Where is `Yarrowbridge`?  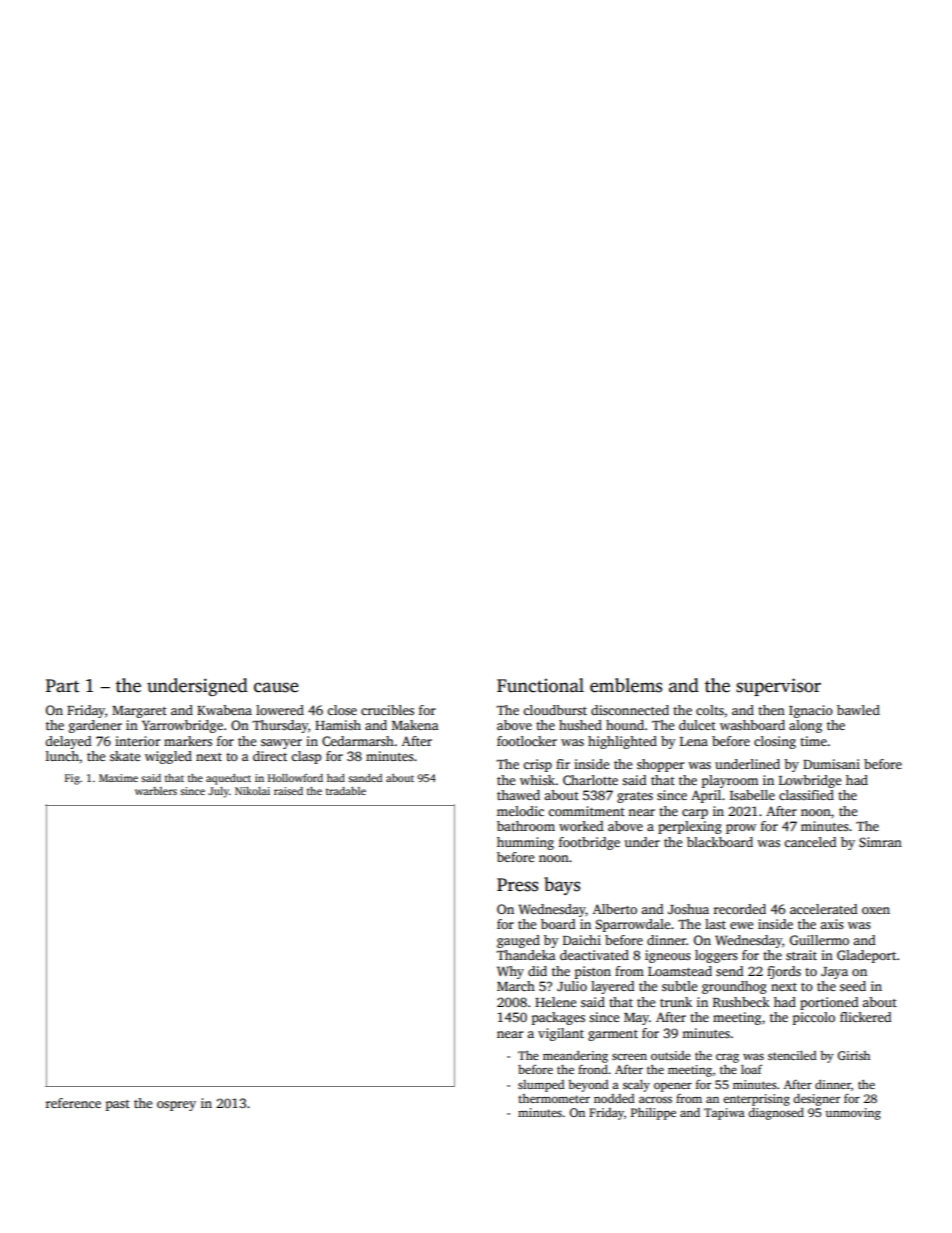
Yarrowbridge is located at coordinates (182, 726).
